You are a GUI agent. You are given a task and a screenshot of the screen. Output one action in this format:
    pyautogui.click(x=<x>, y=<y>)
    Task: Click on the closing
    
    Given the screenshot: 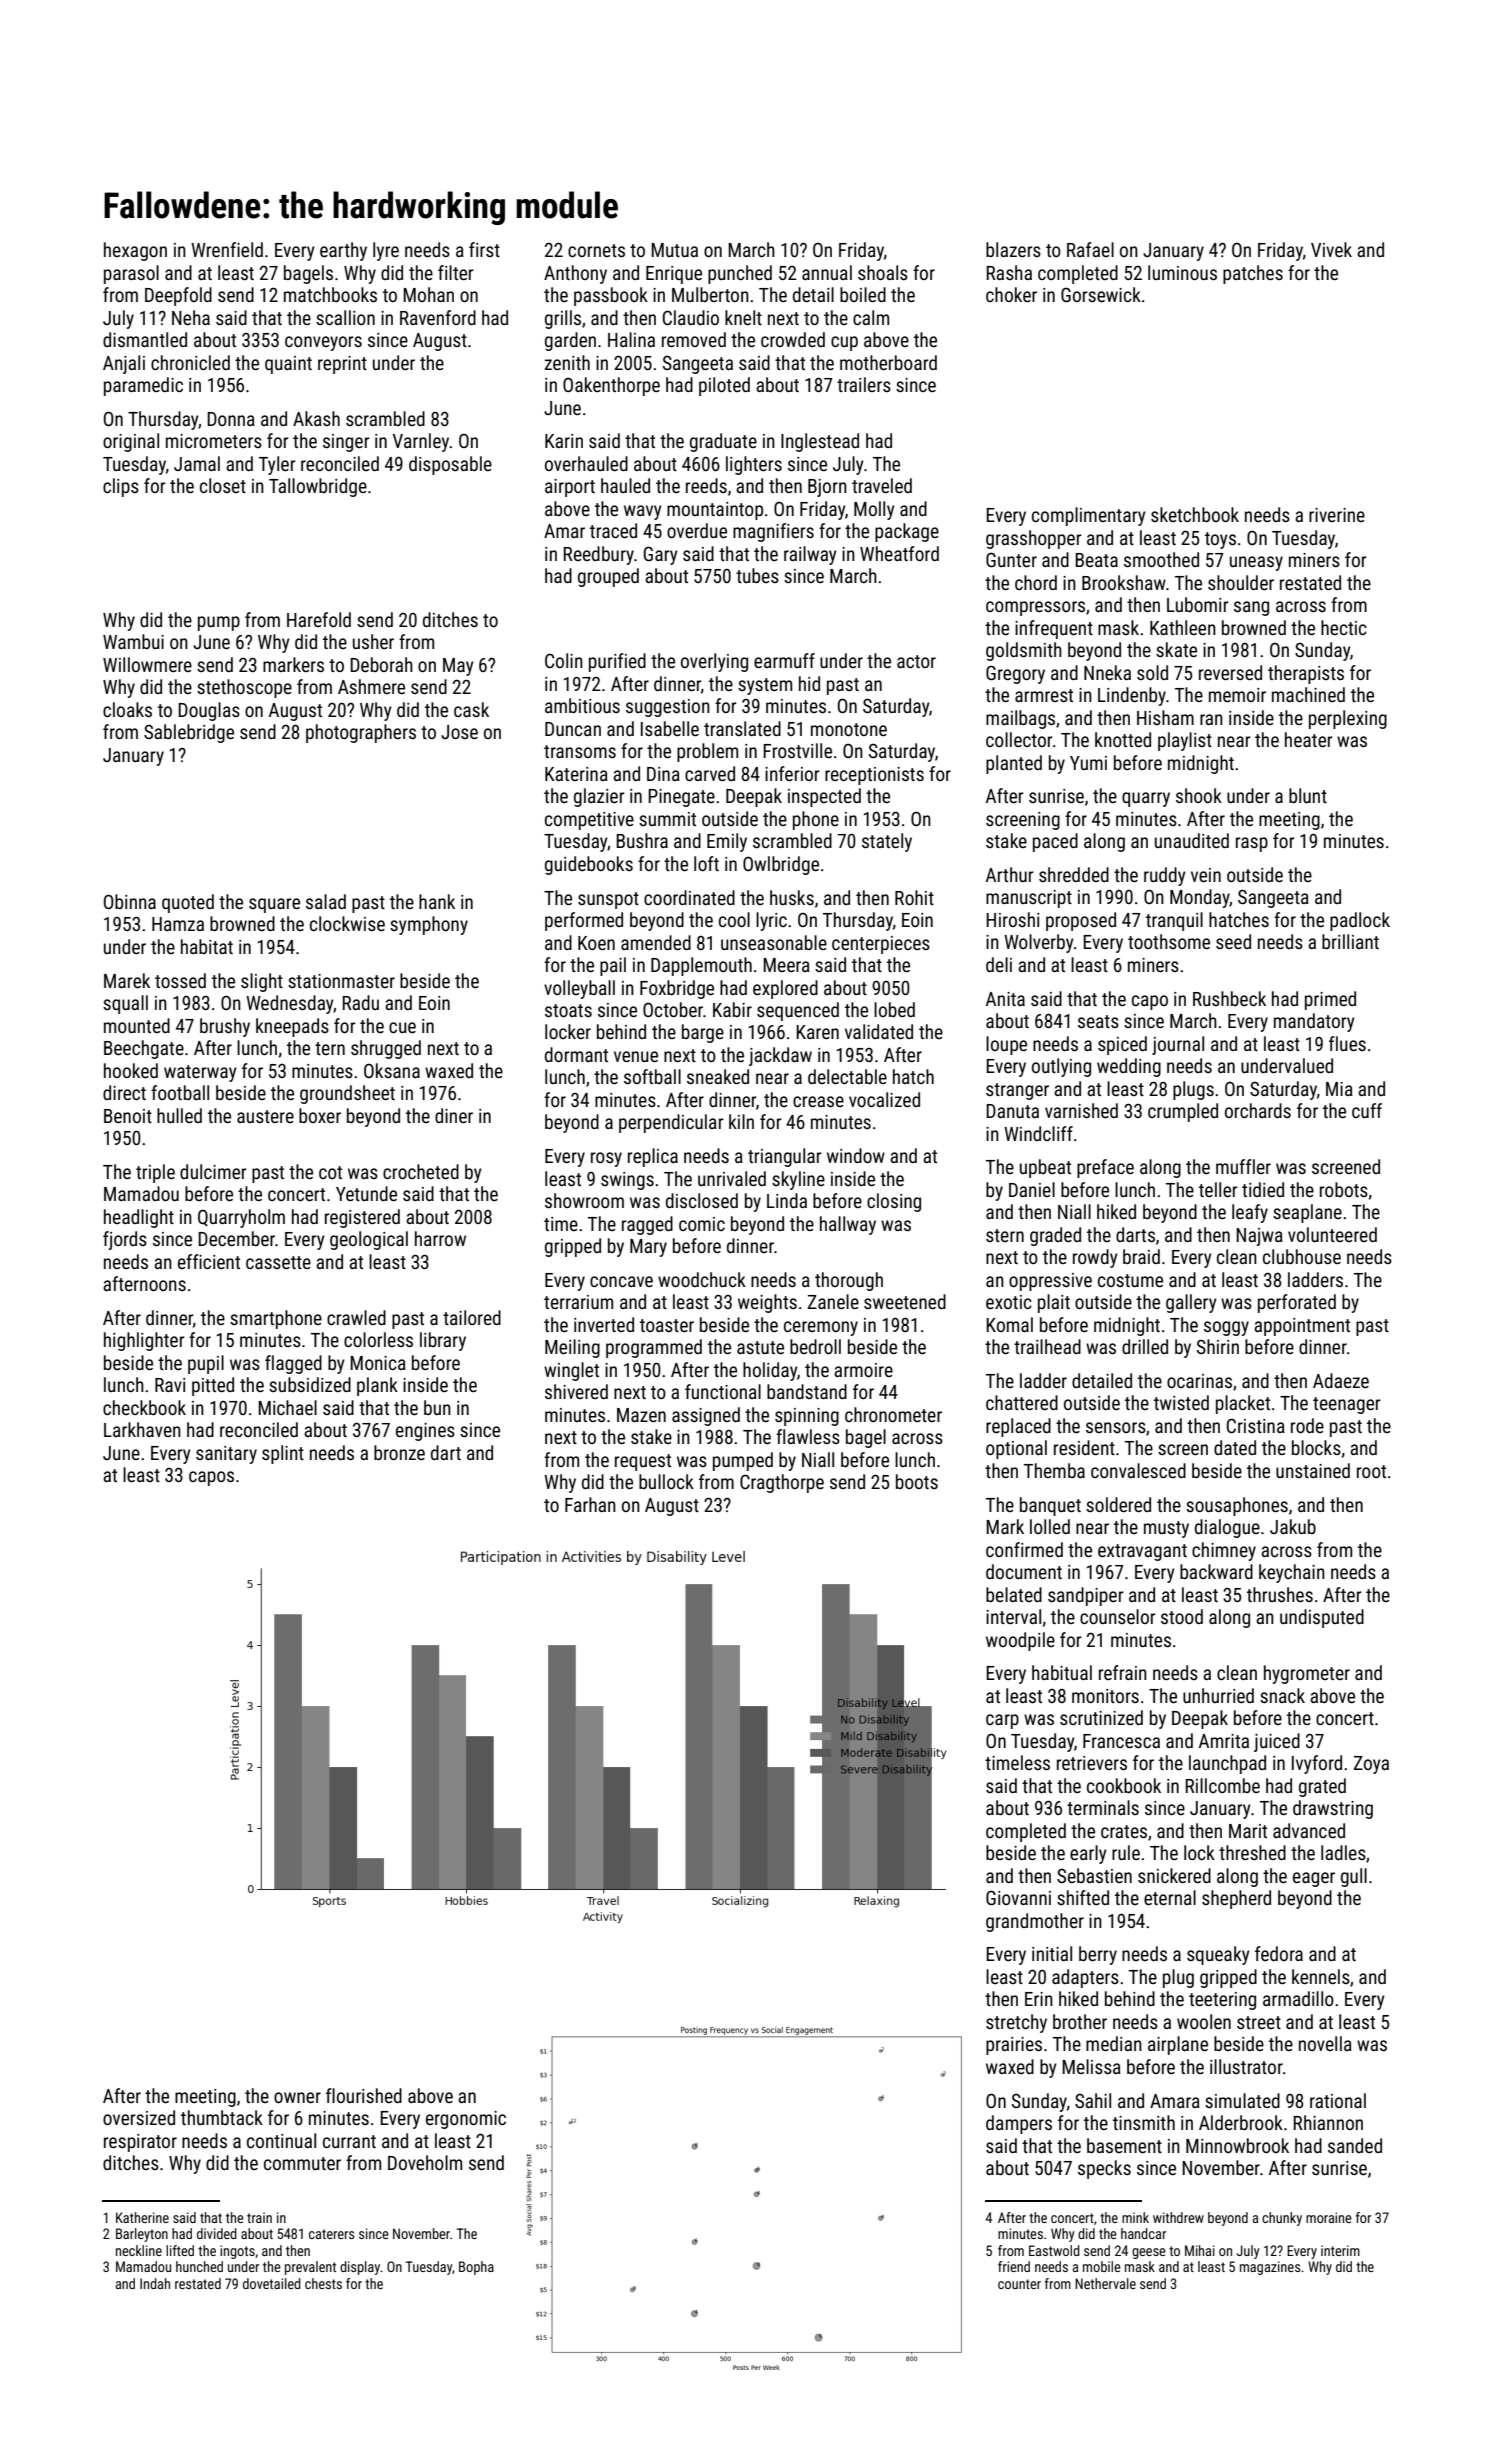 What is the action you would take?
    pyautogui.click(x=894, y=1202)
